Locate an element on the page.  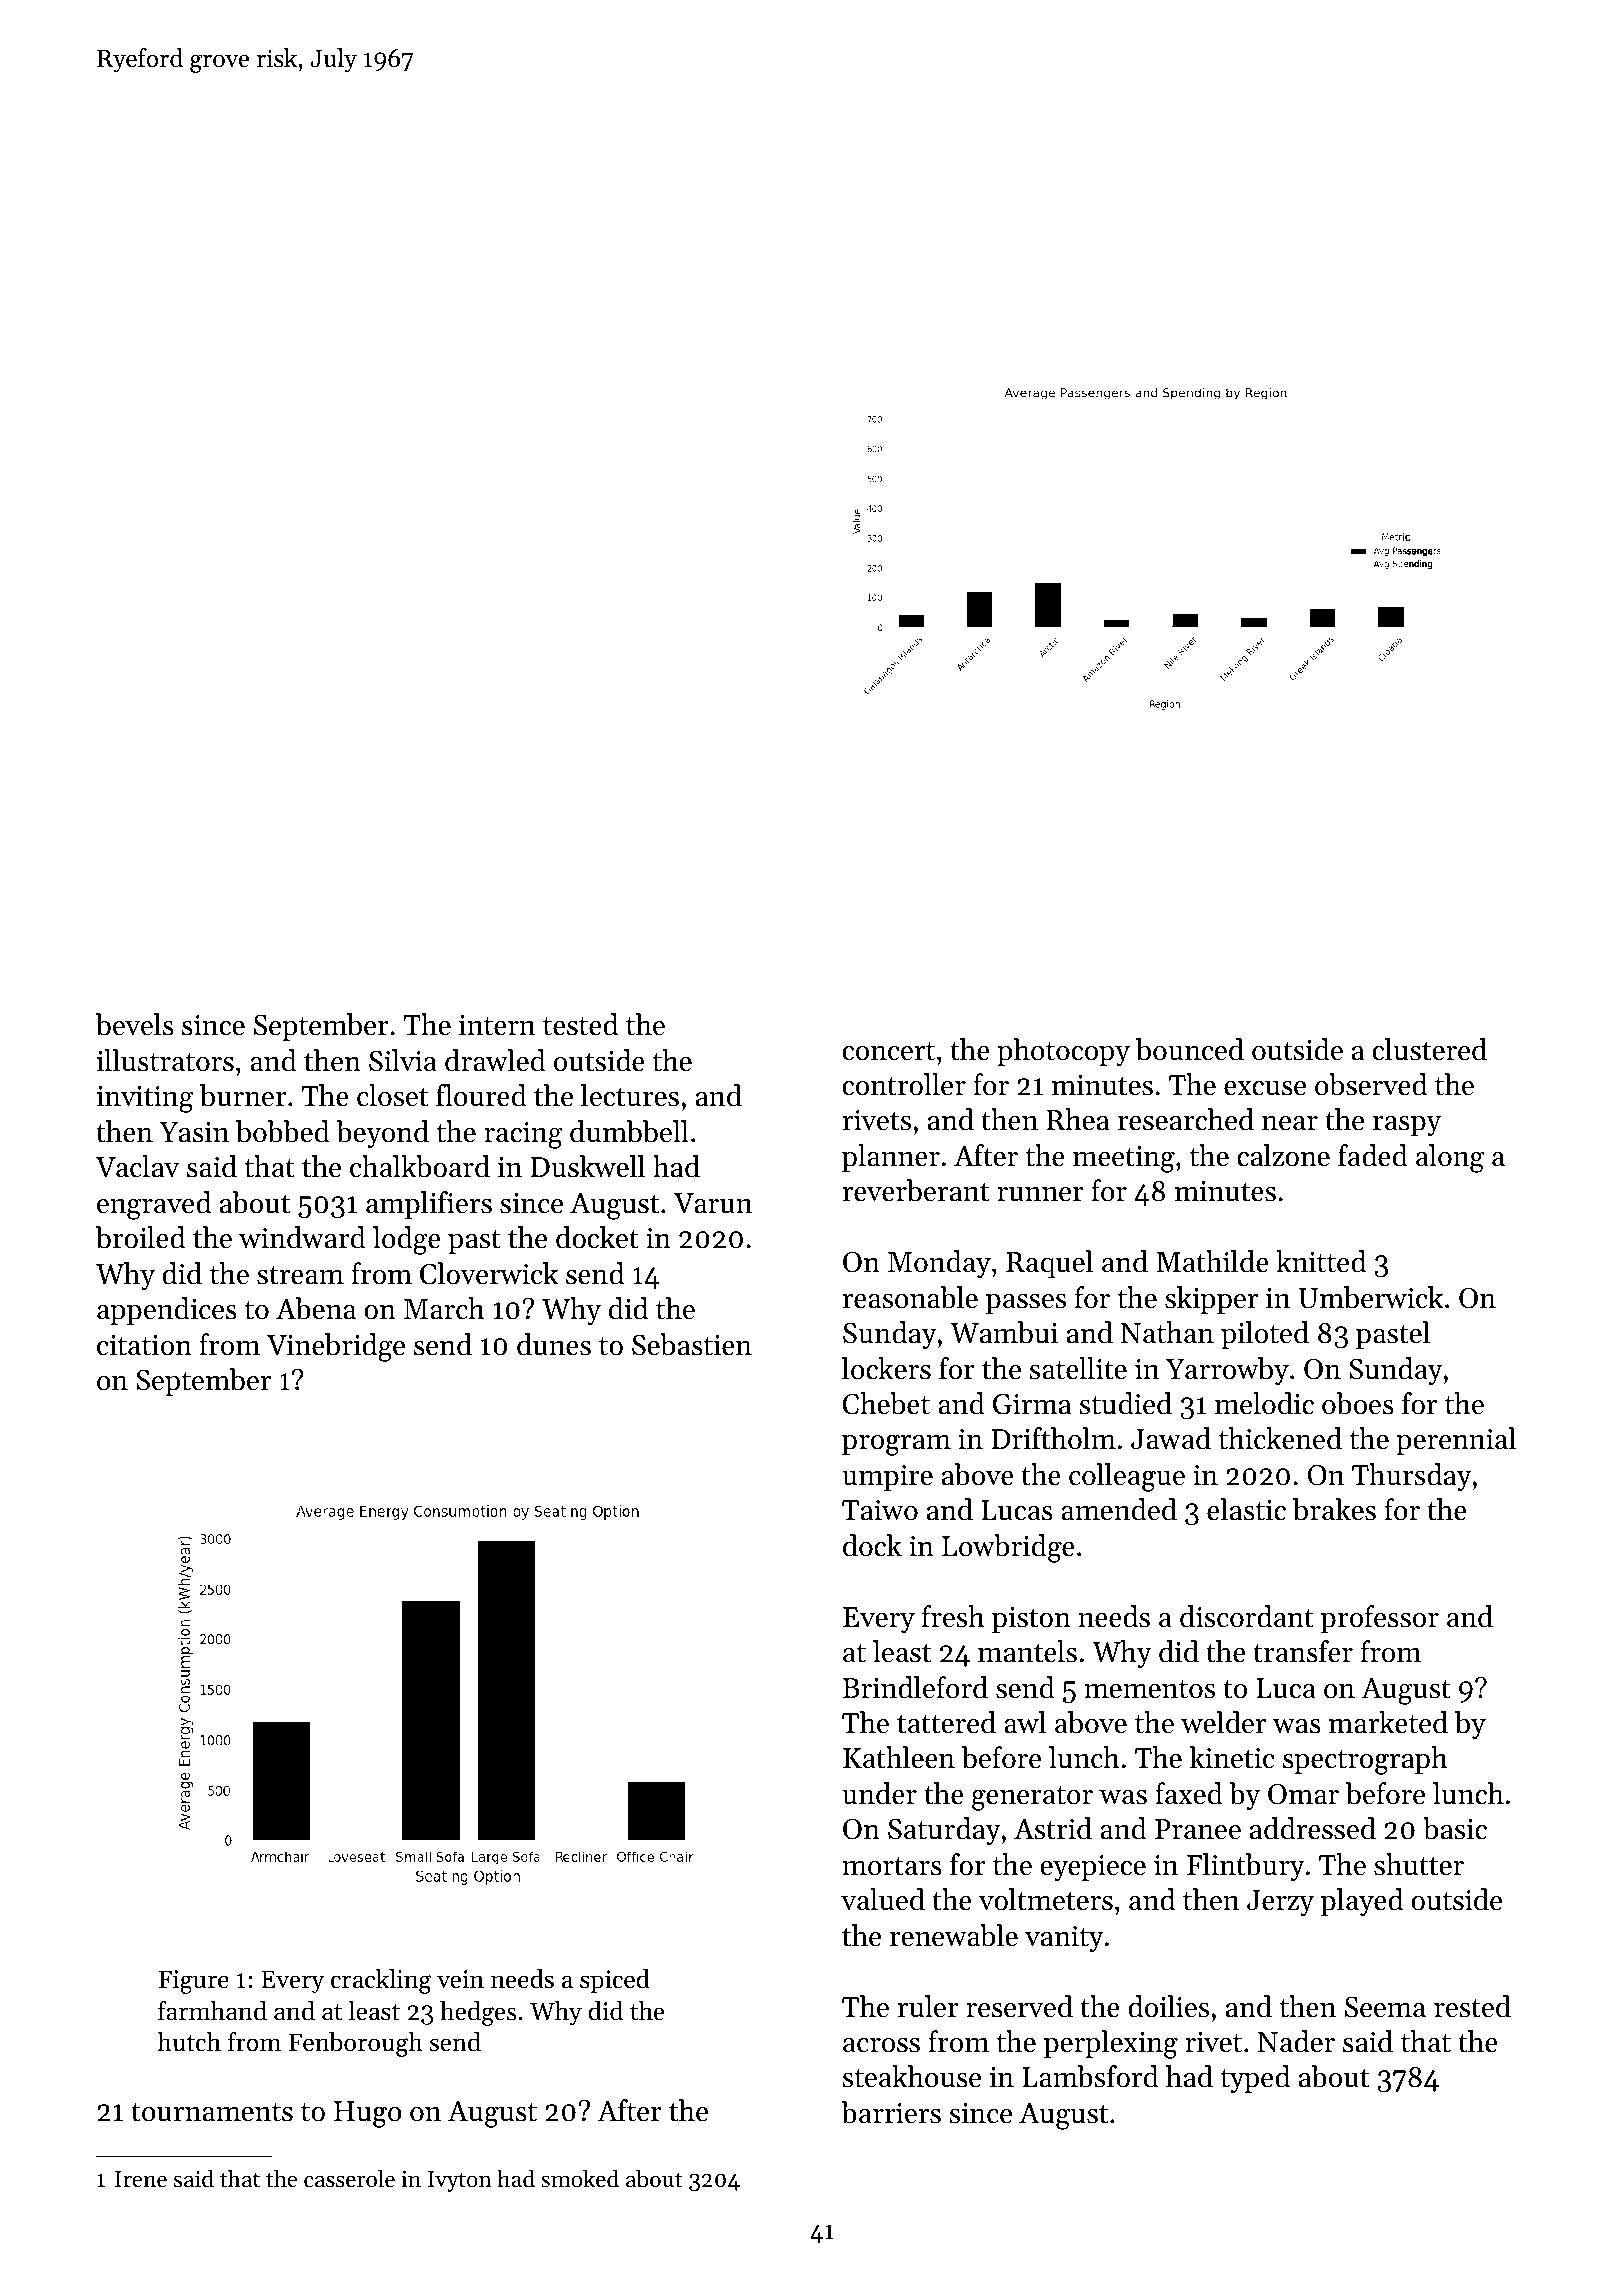
Hugo is located at coordinates (368, 2114).
